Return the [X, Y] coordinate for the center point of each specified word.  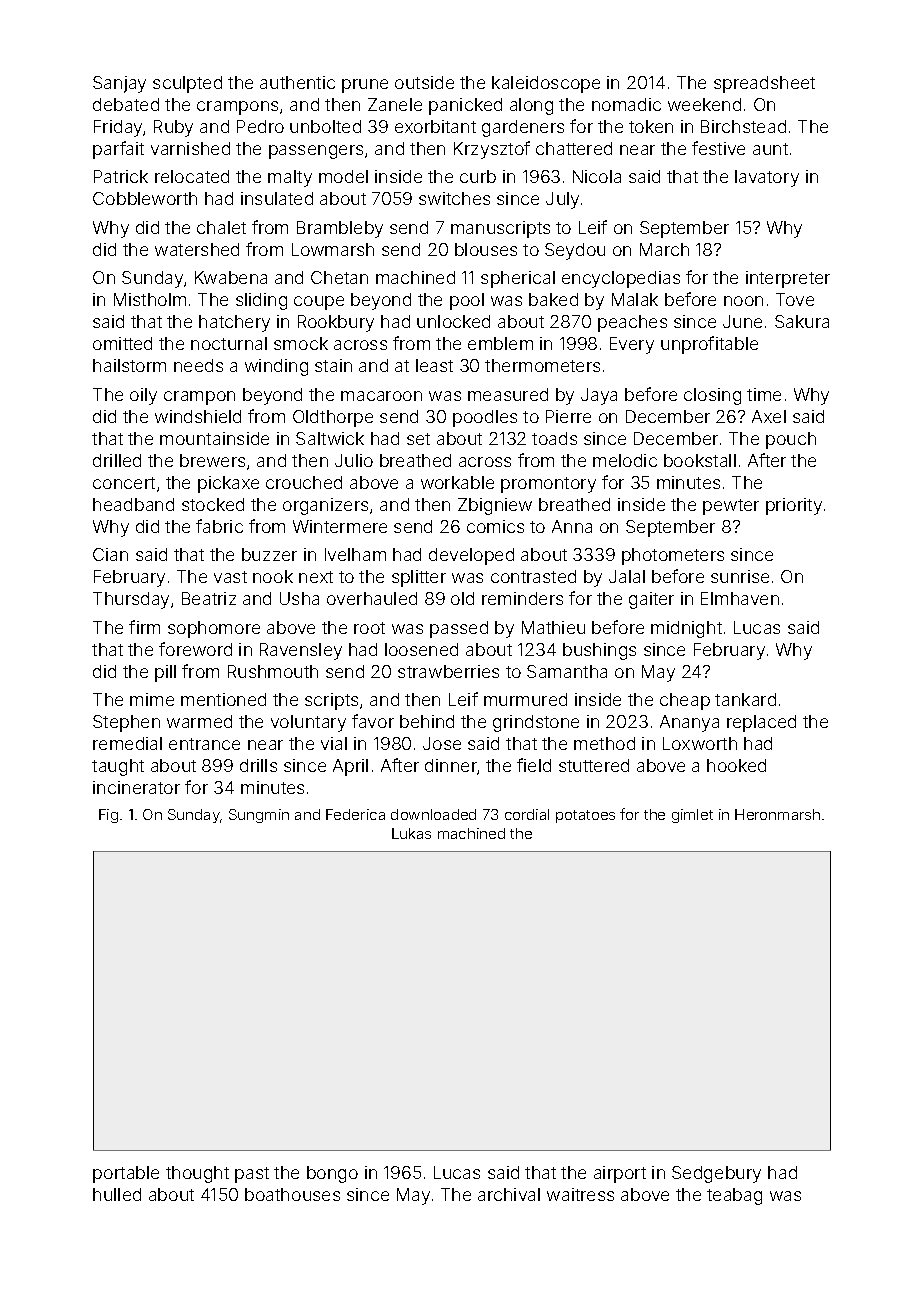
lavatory [767, 178]
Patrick [121, 176]
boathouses [292, 1194]
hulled [117, 1194]
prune [365, 86]
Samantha [567, 671]
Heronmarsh [777, 814]
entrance [204, 744]
